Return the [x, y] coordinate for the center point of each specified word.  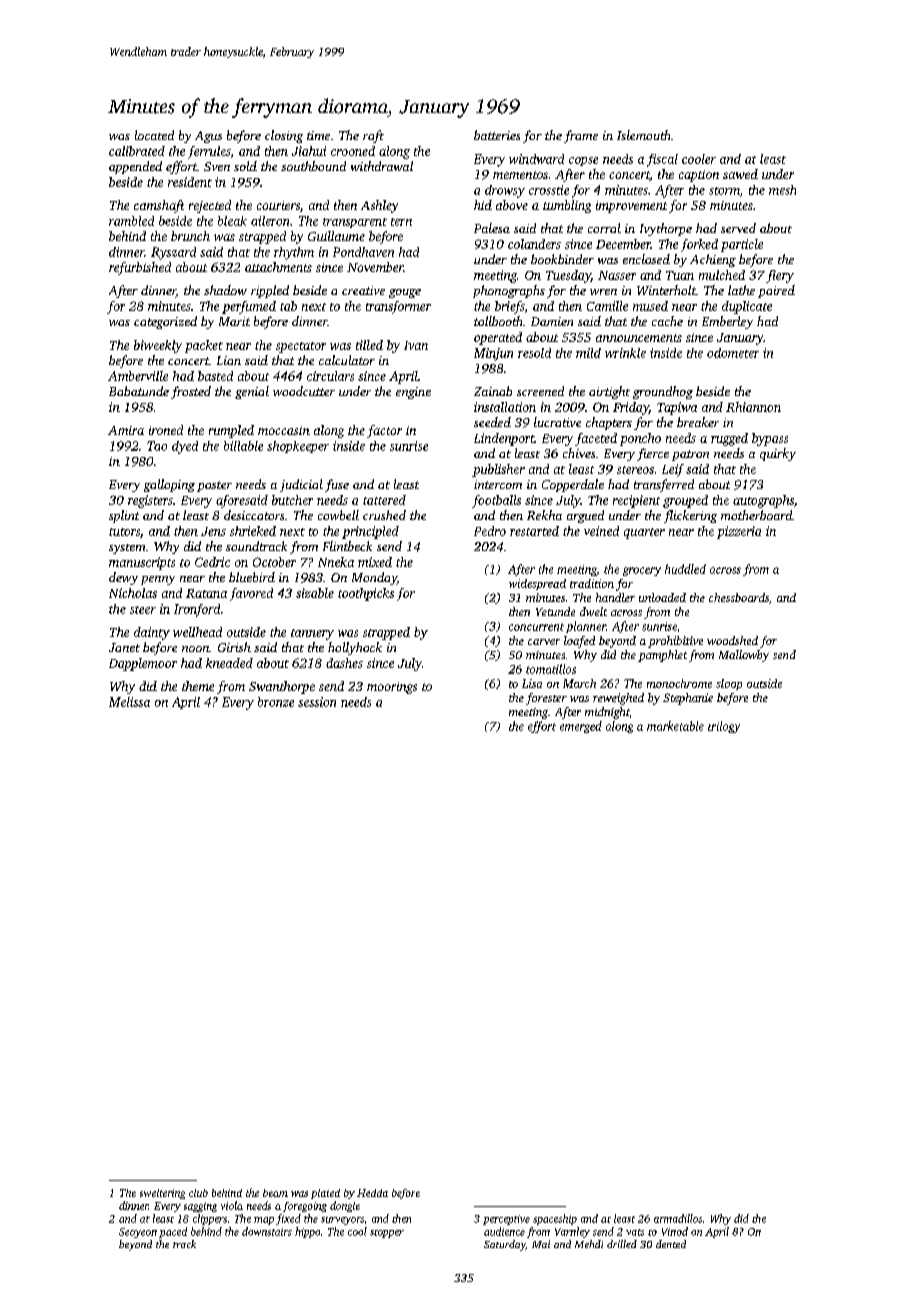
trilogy [724, 727]
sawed [740, 174]
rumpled [231, 431]
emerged [581, 727]
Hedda [372, 1193]
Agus [208, 137]
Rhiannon [753, 407]
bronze [276, 702]
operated [498, 338]
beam [275, 1193]
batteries [497, 135]
